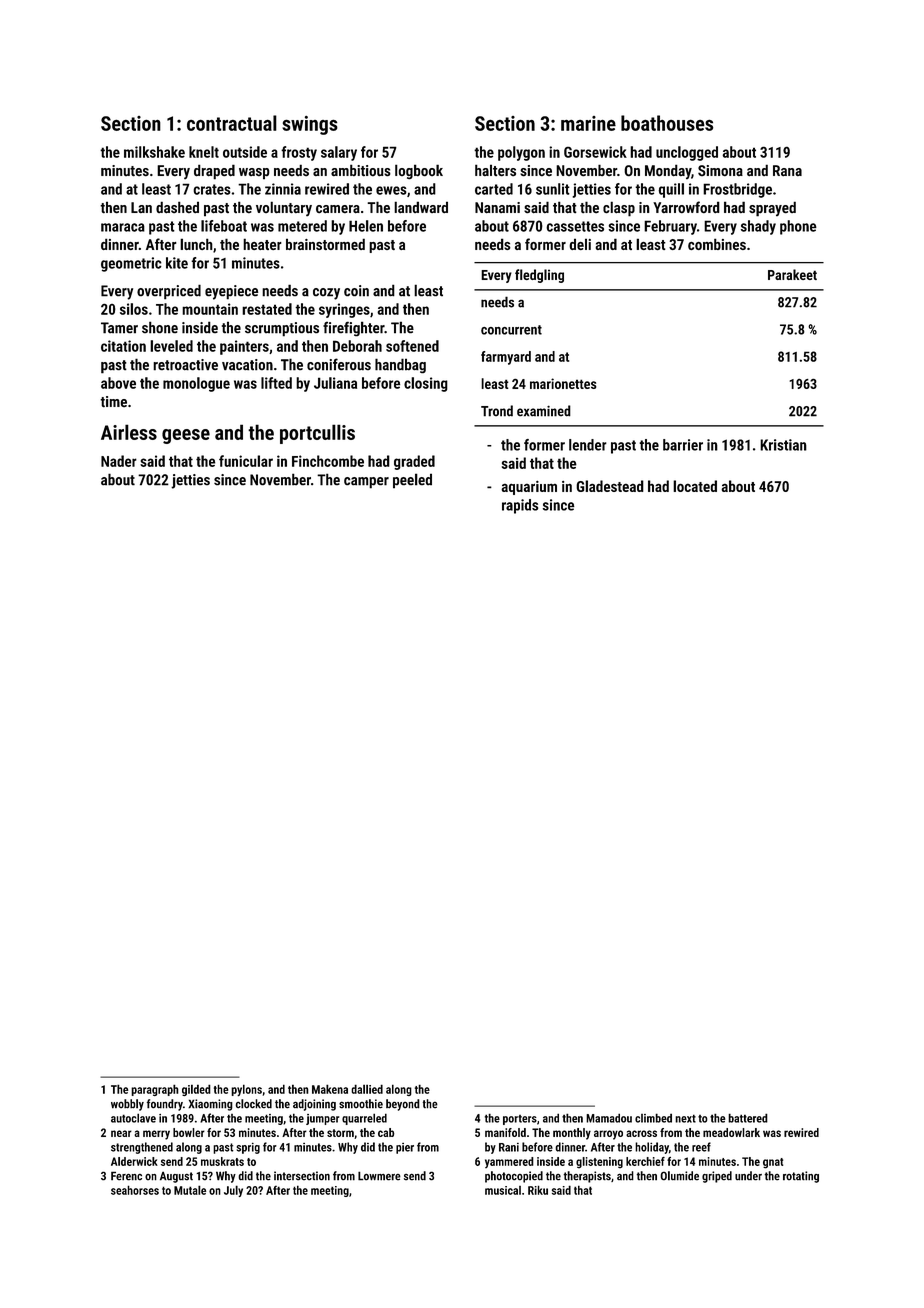  Describe the element at coordinates (126, 1176) in the screenshot. I see `Ferenc` at that location.
